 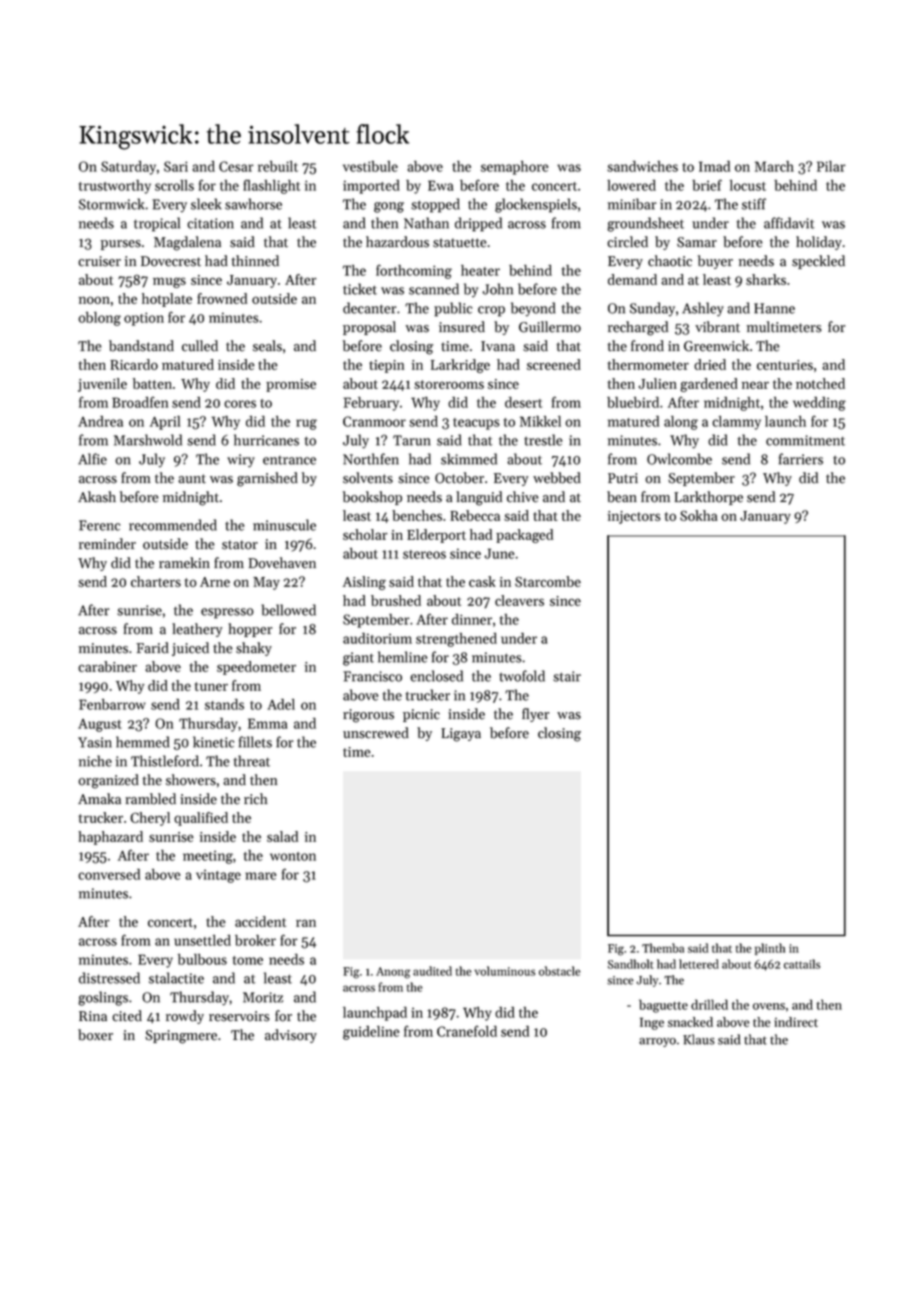 I want to click on Cesar, so click(x=236, y=166).
